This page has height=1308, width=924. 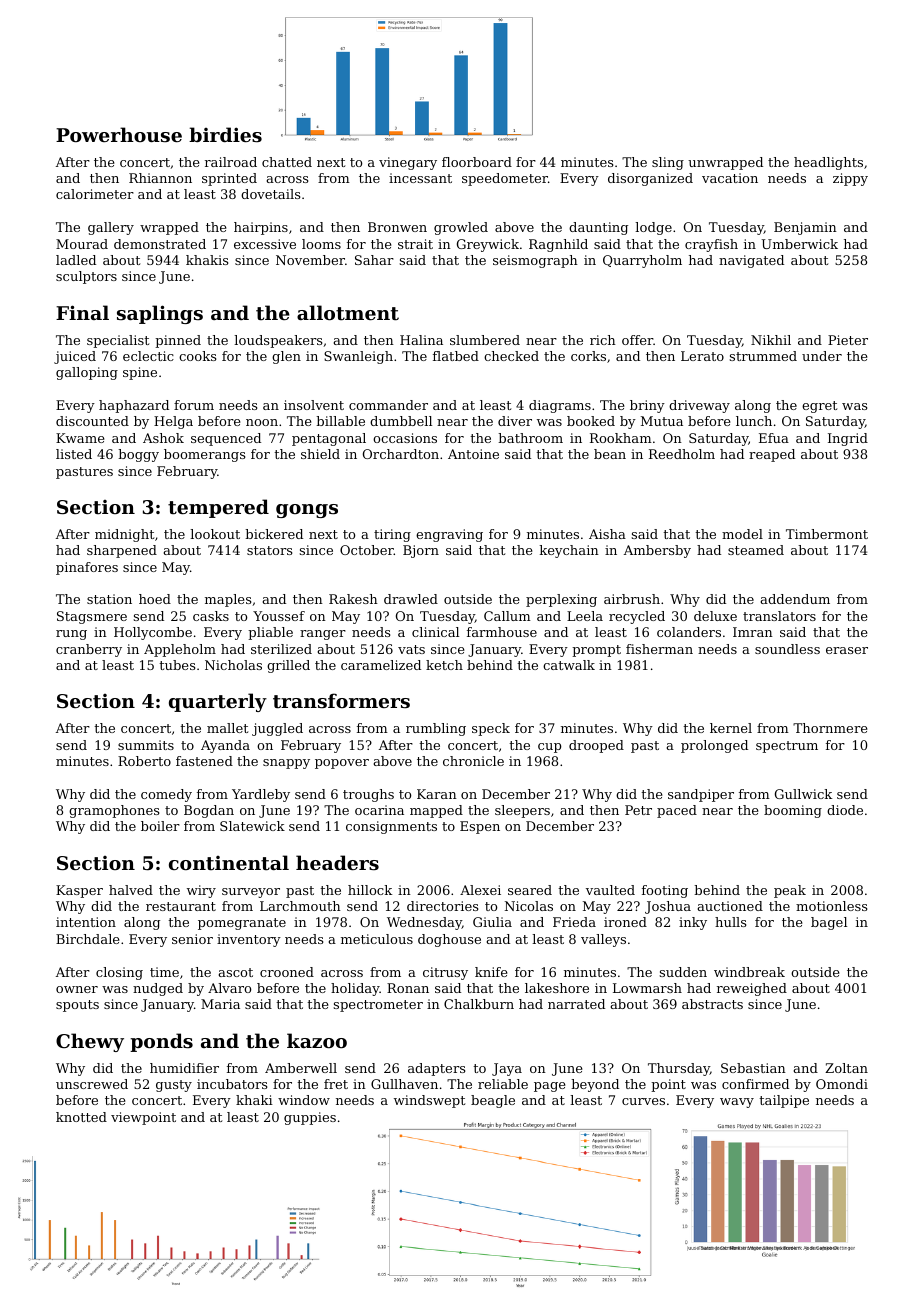 What do you see at coordinates (846, 1068) in the page?
I see `Zoltan` at bounding box center [846, 1068].
